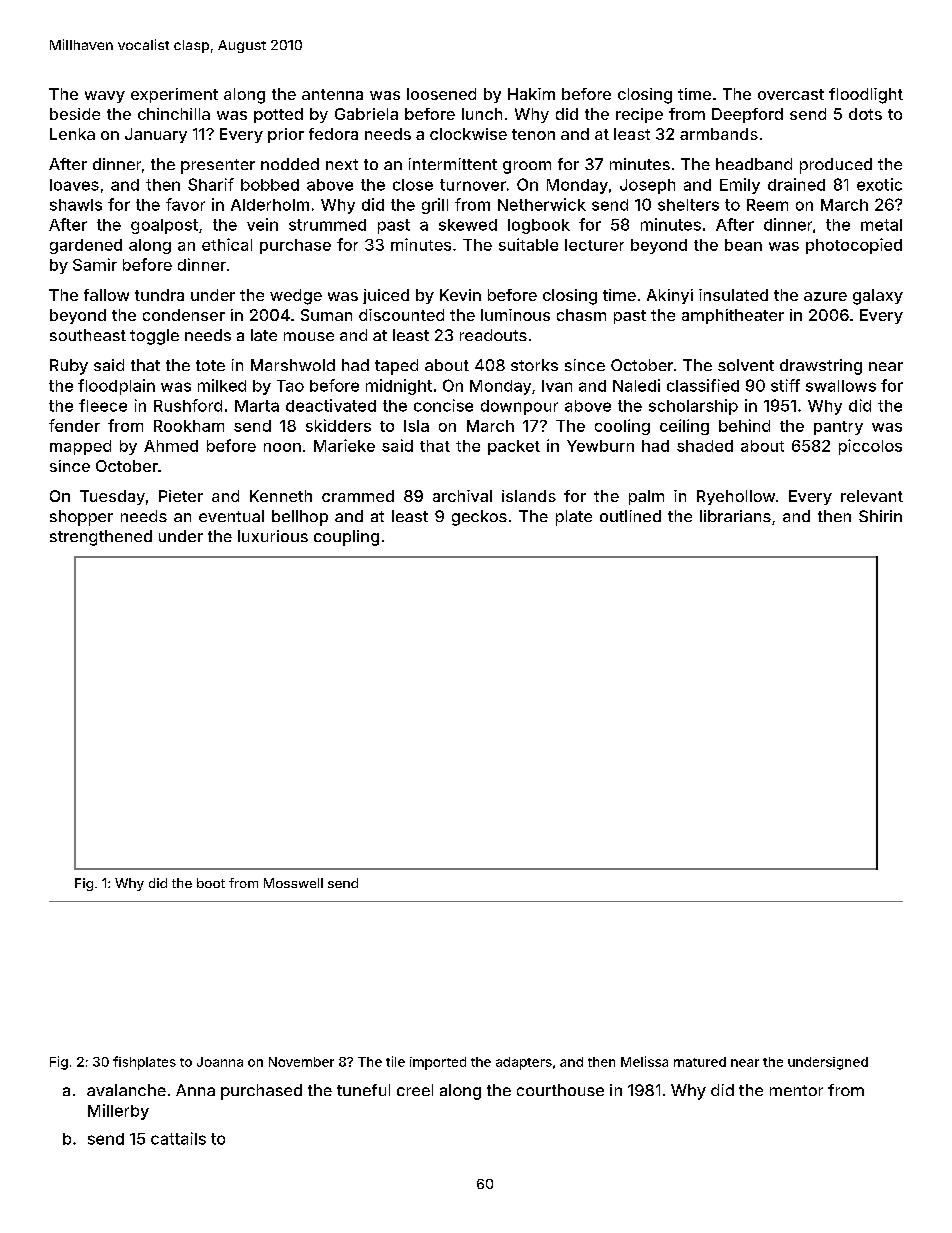 The width and height of the screenshot is (952, 1233). I want to click on floodlight, so click(866, 96).
